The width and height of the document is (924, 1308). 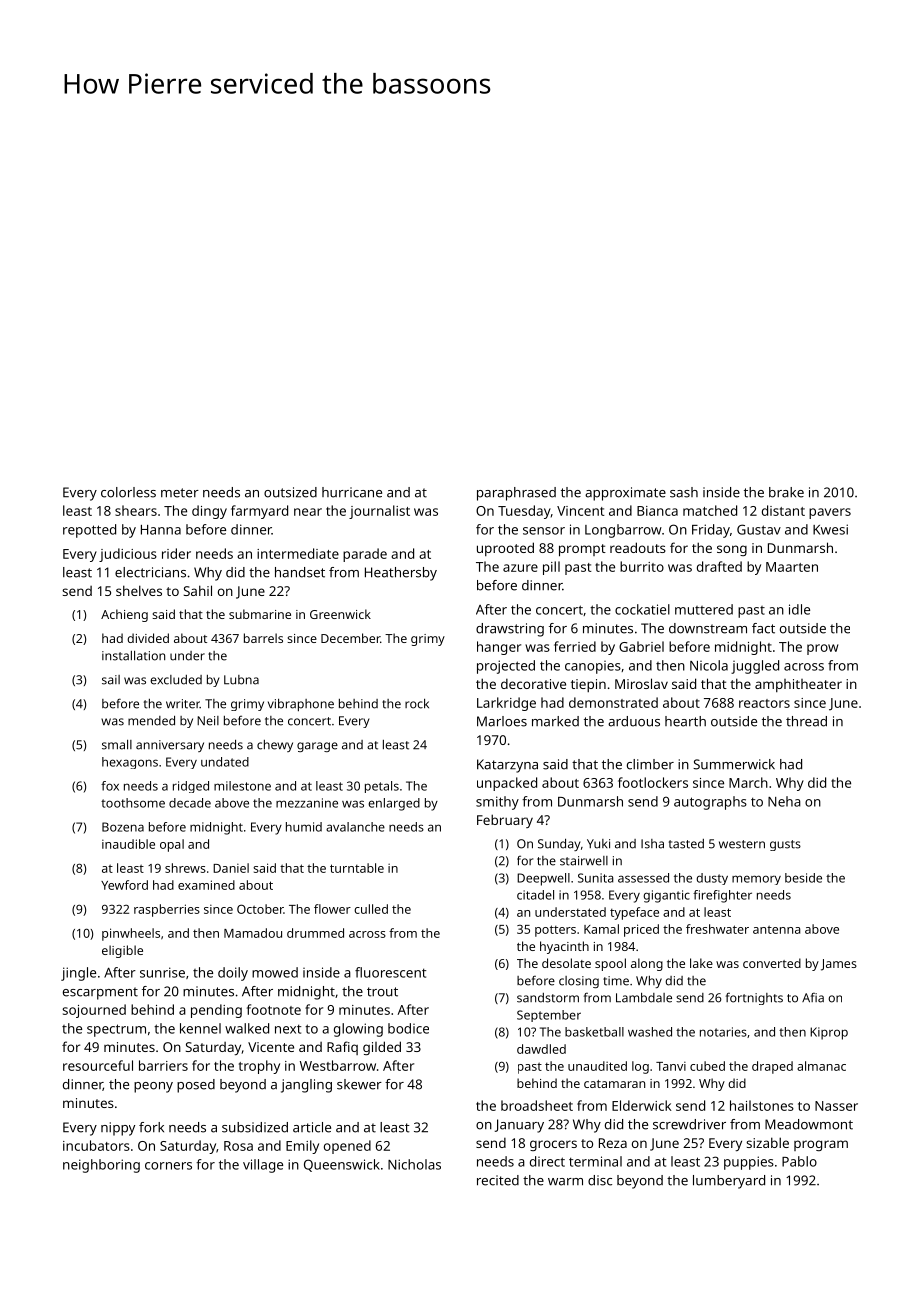 What do you see at coordinates (803, 878) in the document?
I see `beside` at bounding box center [803, 878].
